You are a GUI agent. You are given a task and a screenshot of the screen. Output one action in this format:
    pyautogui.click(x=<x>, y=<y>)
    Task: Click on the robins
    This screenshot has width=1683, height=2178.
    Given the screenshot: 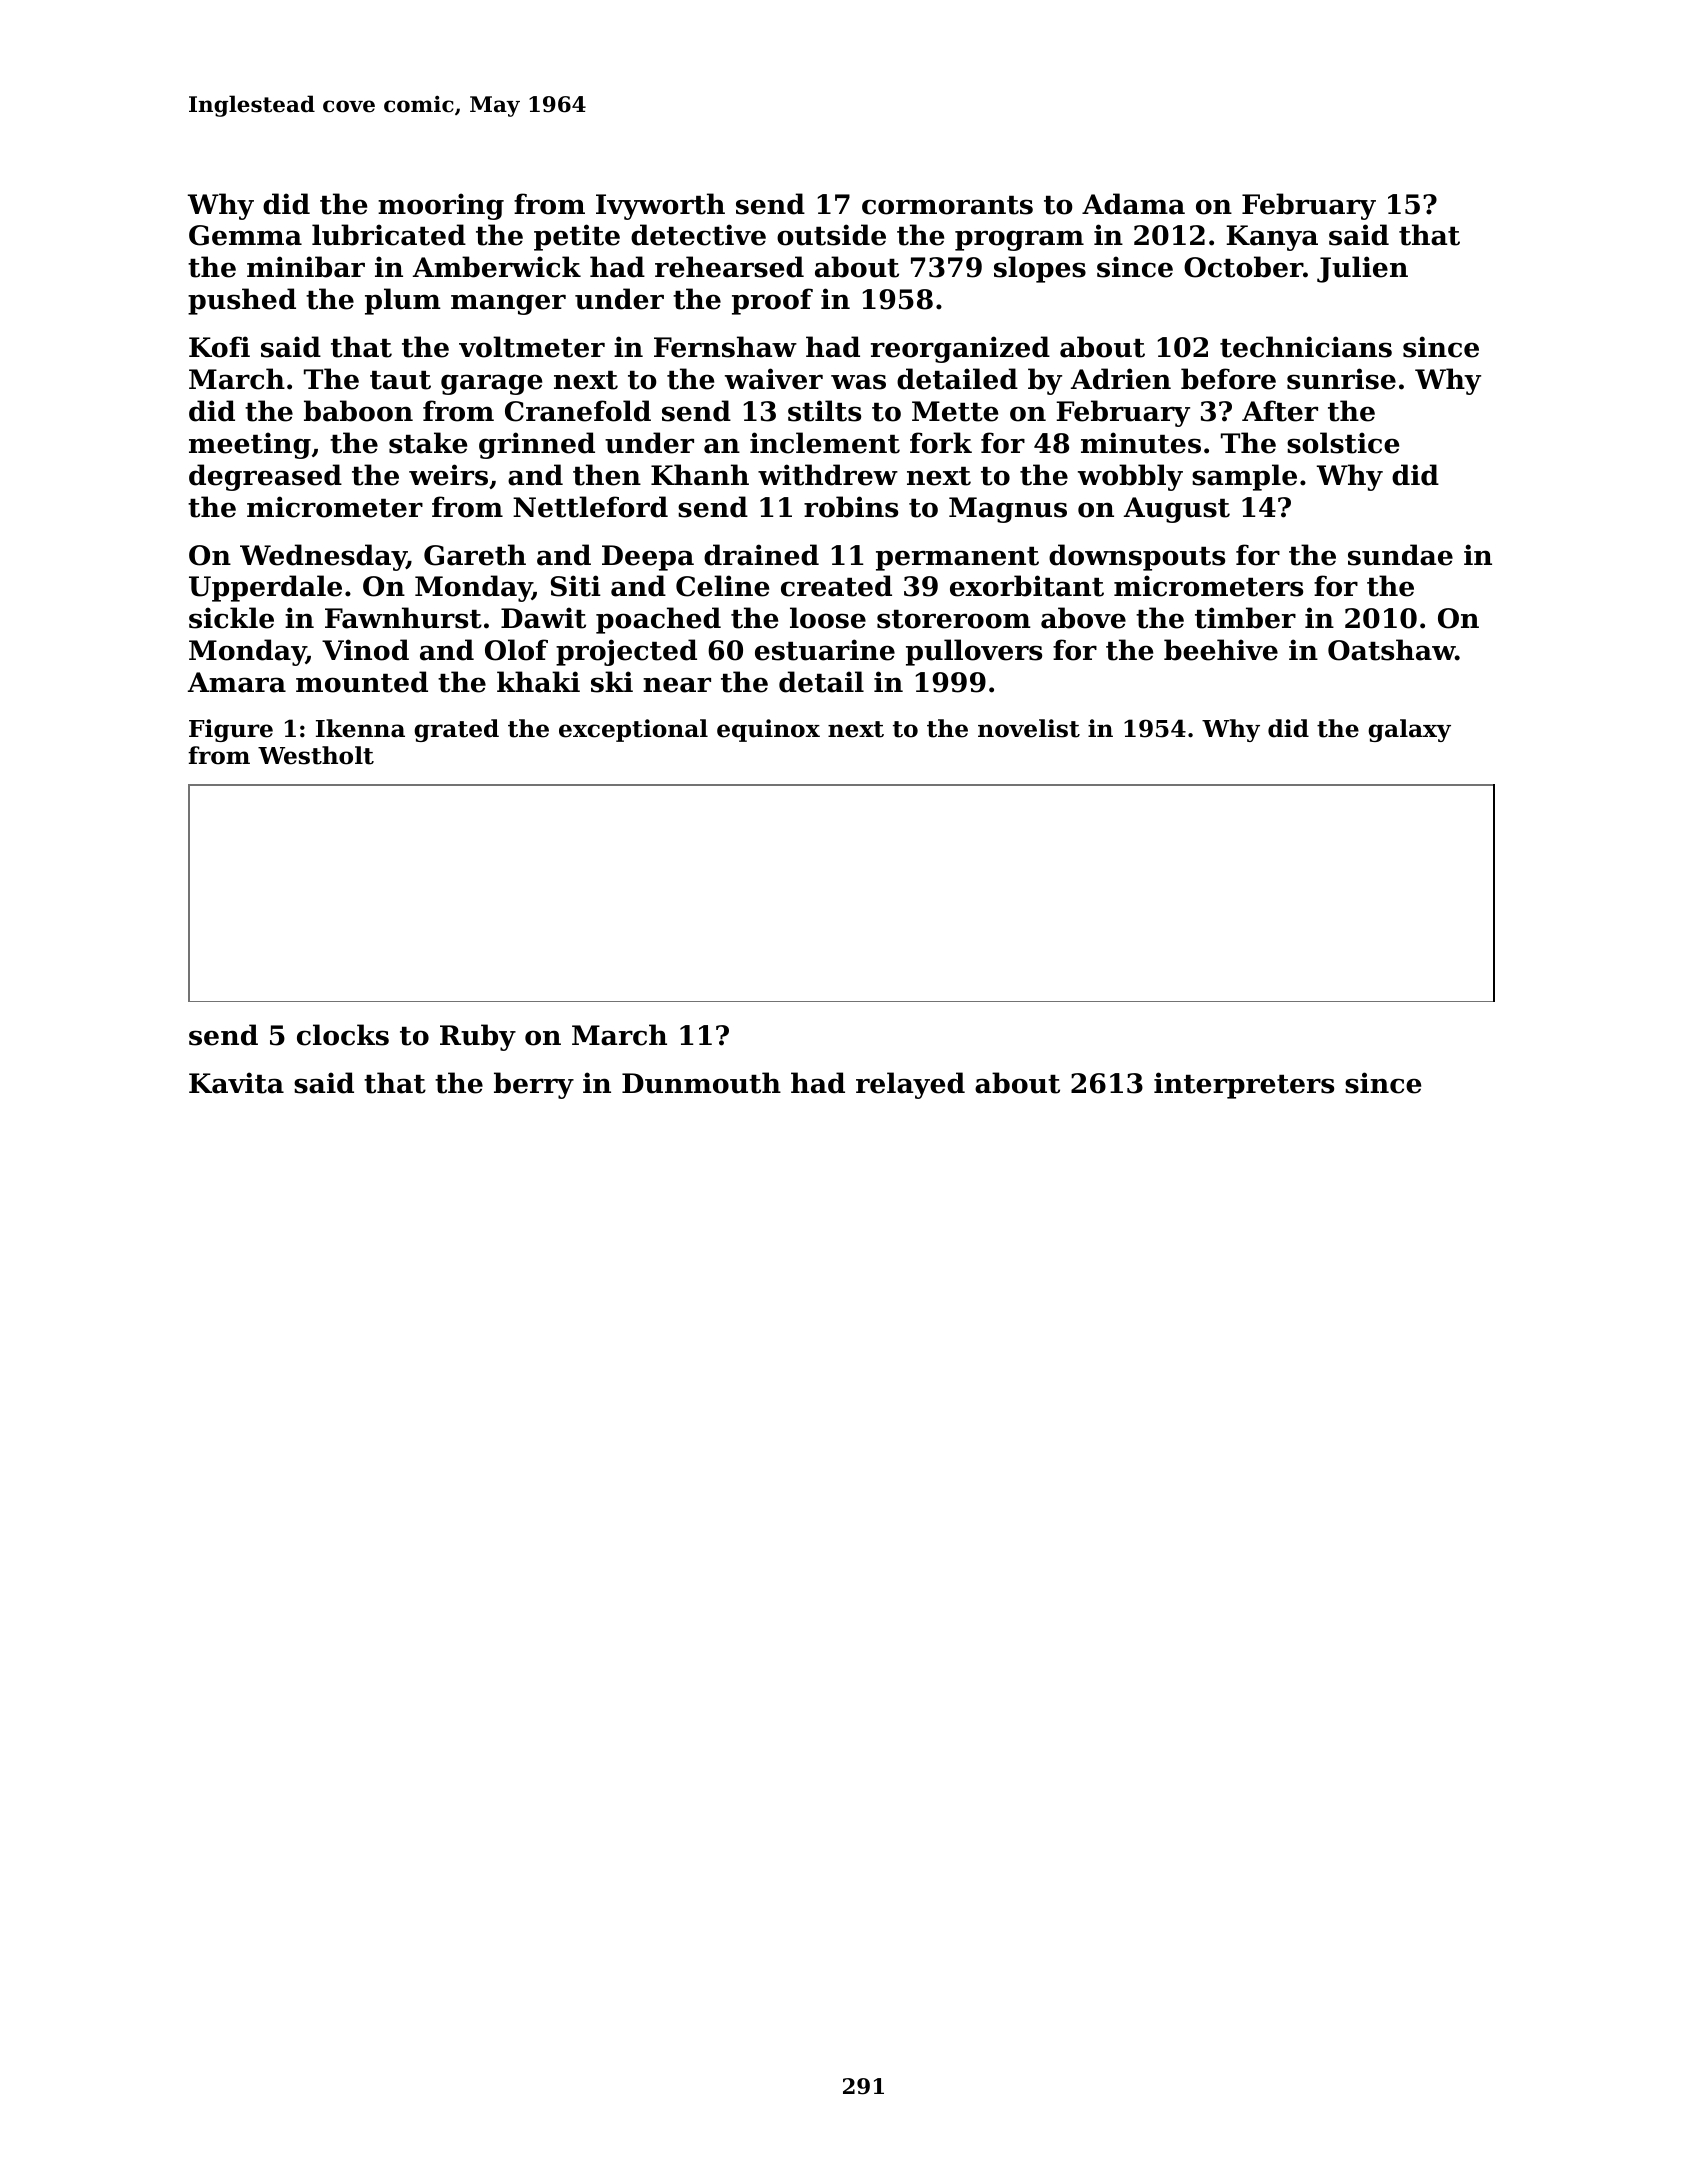 What is the action you would take?
    pyautogui.click(x=851, y=507)
